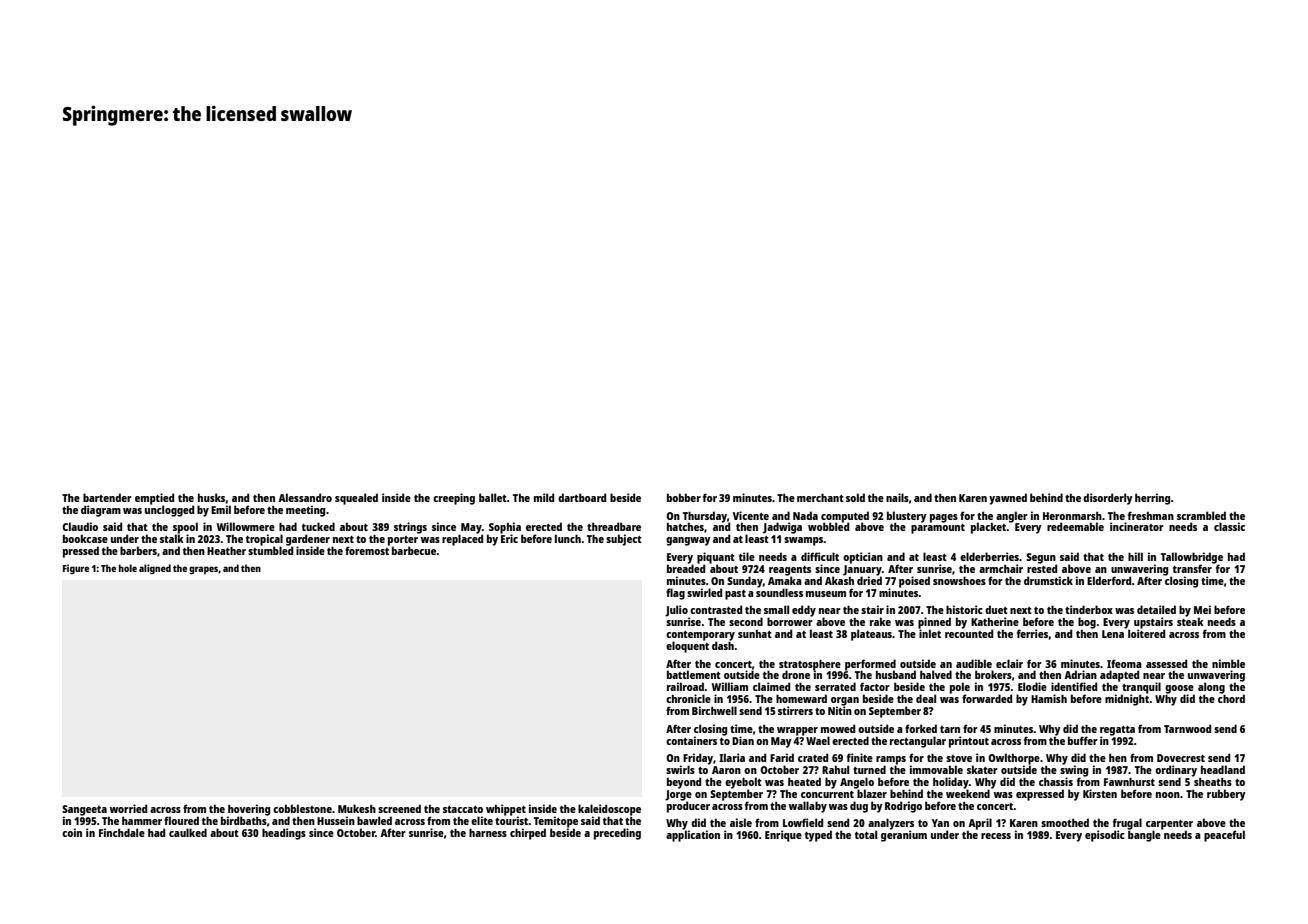  What do you see at coordinates (169, 511) in the screenshot?
I see `unclogged` at bounding box center [169, 511].
